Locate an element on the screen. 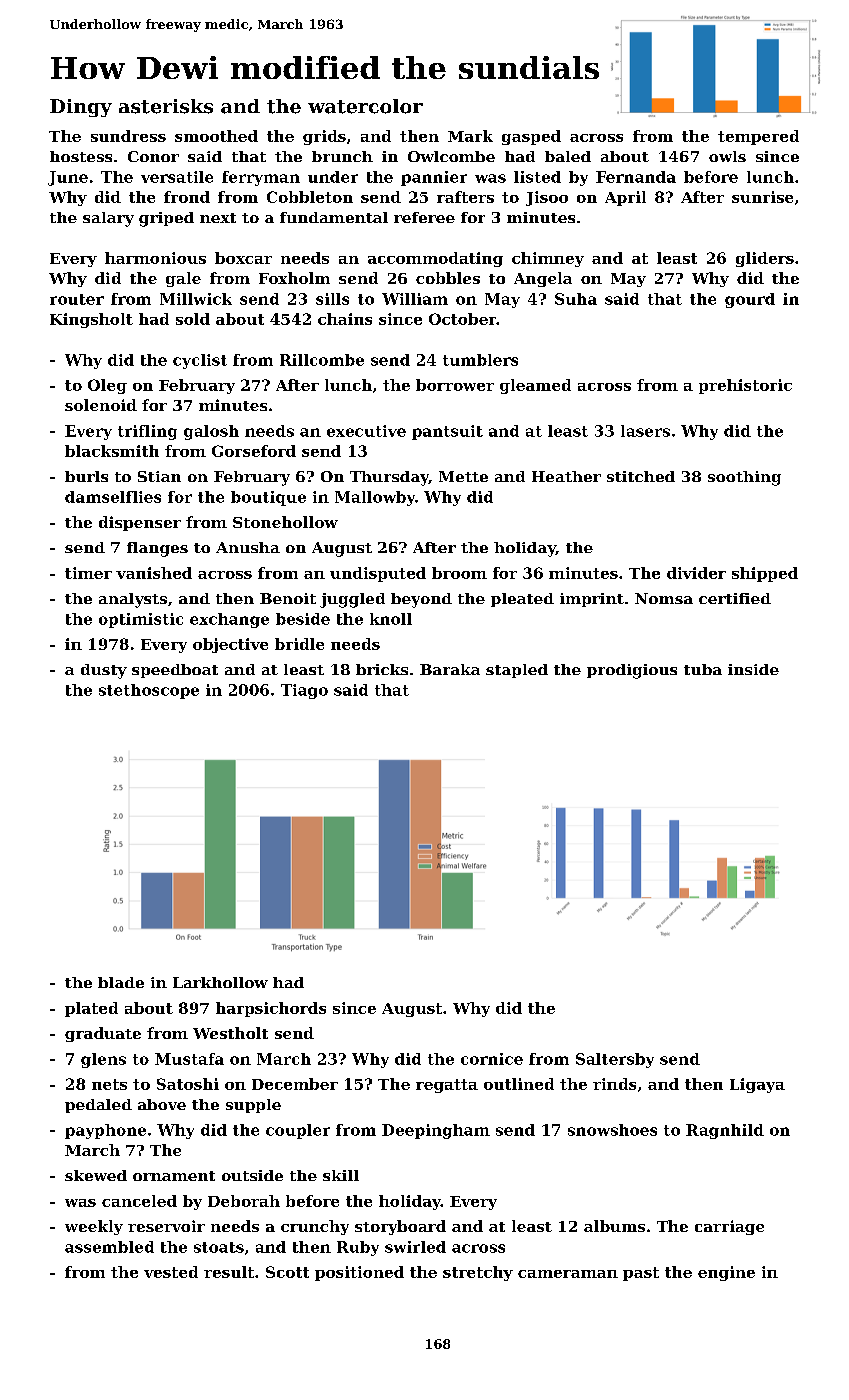  stethoscope is located at coordinates (149, 691).
